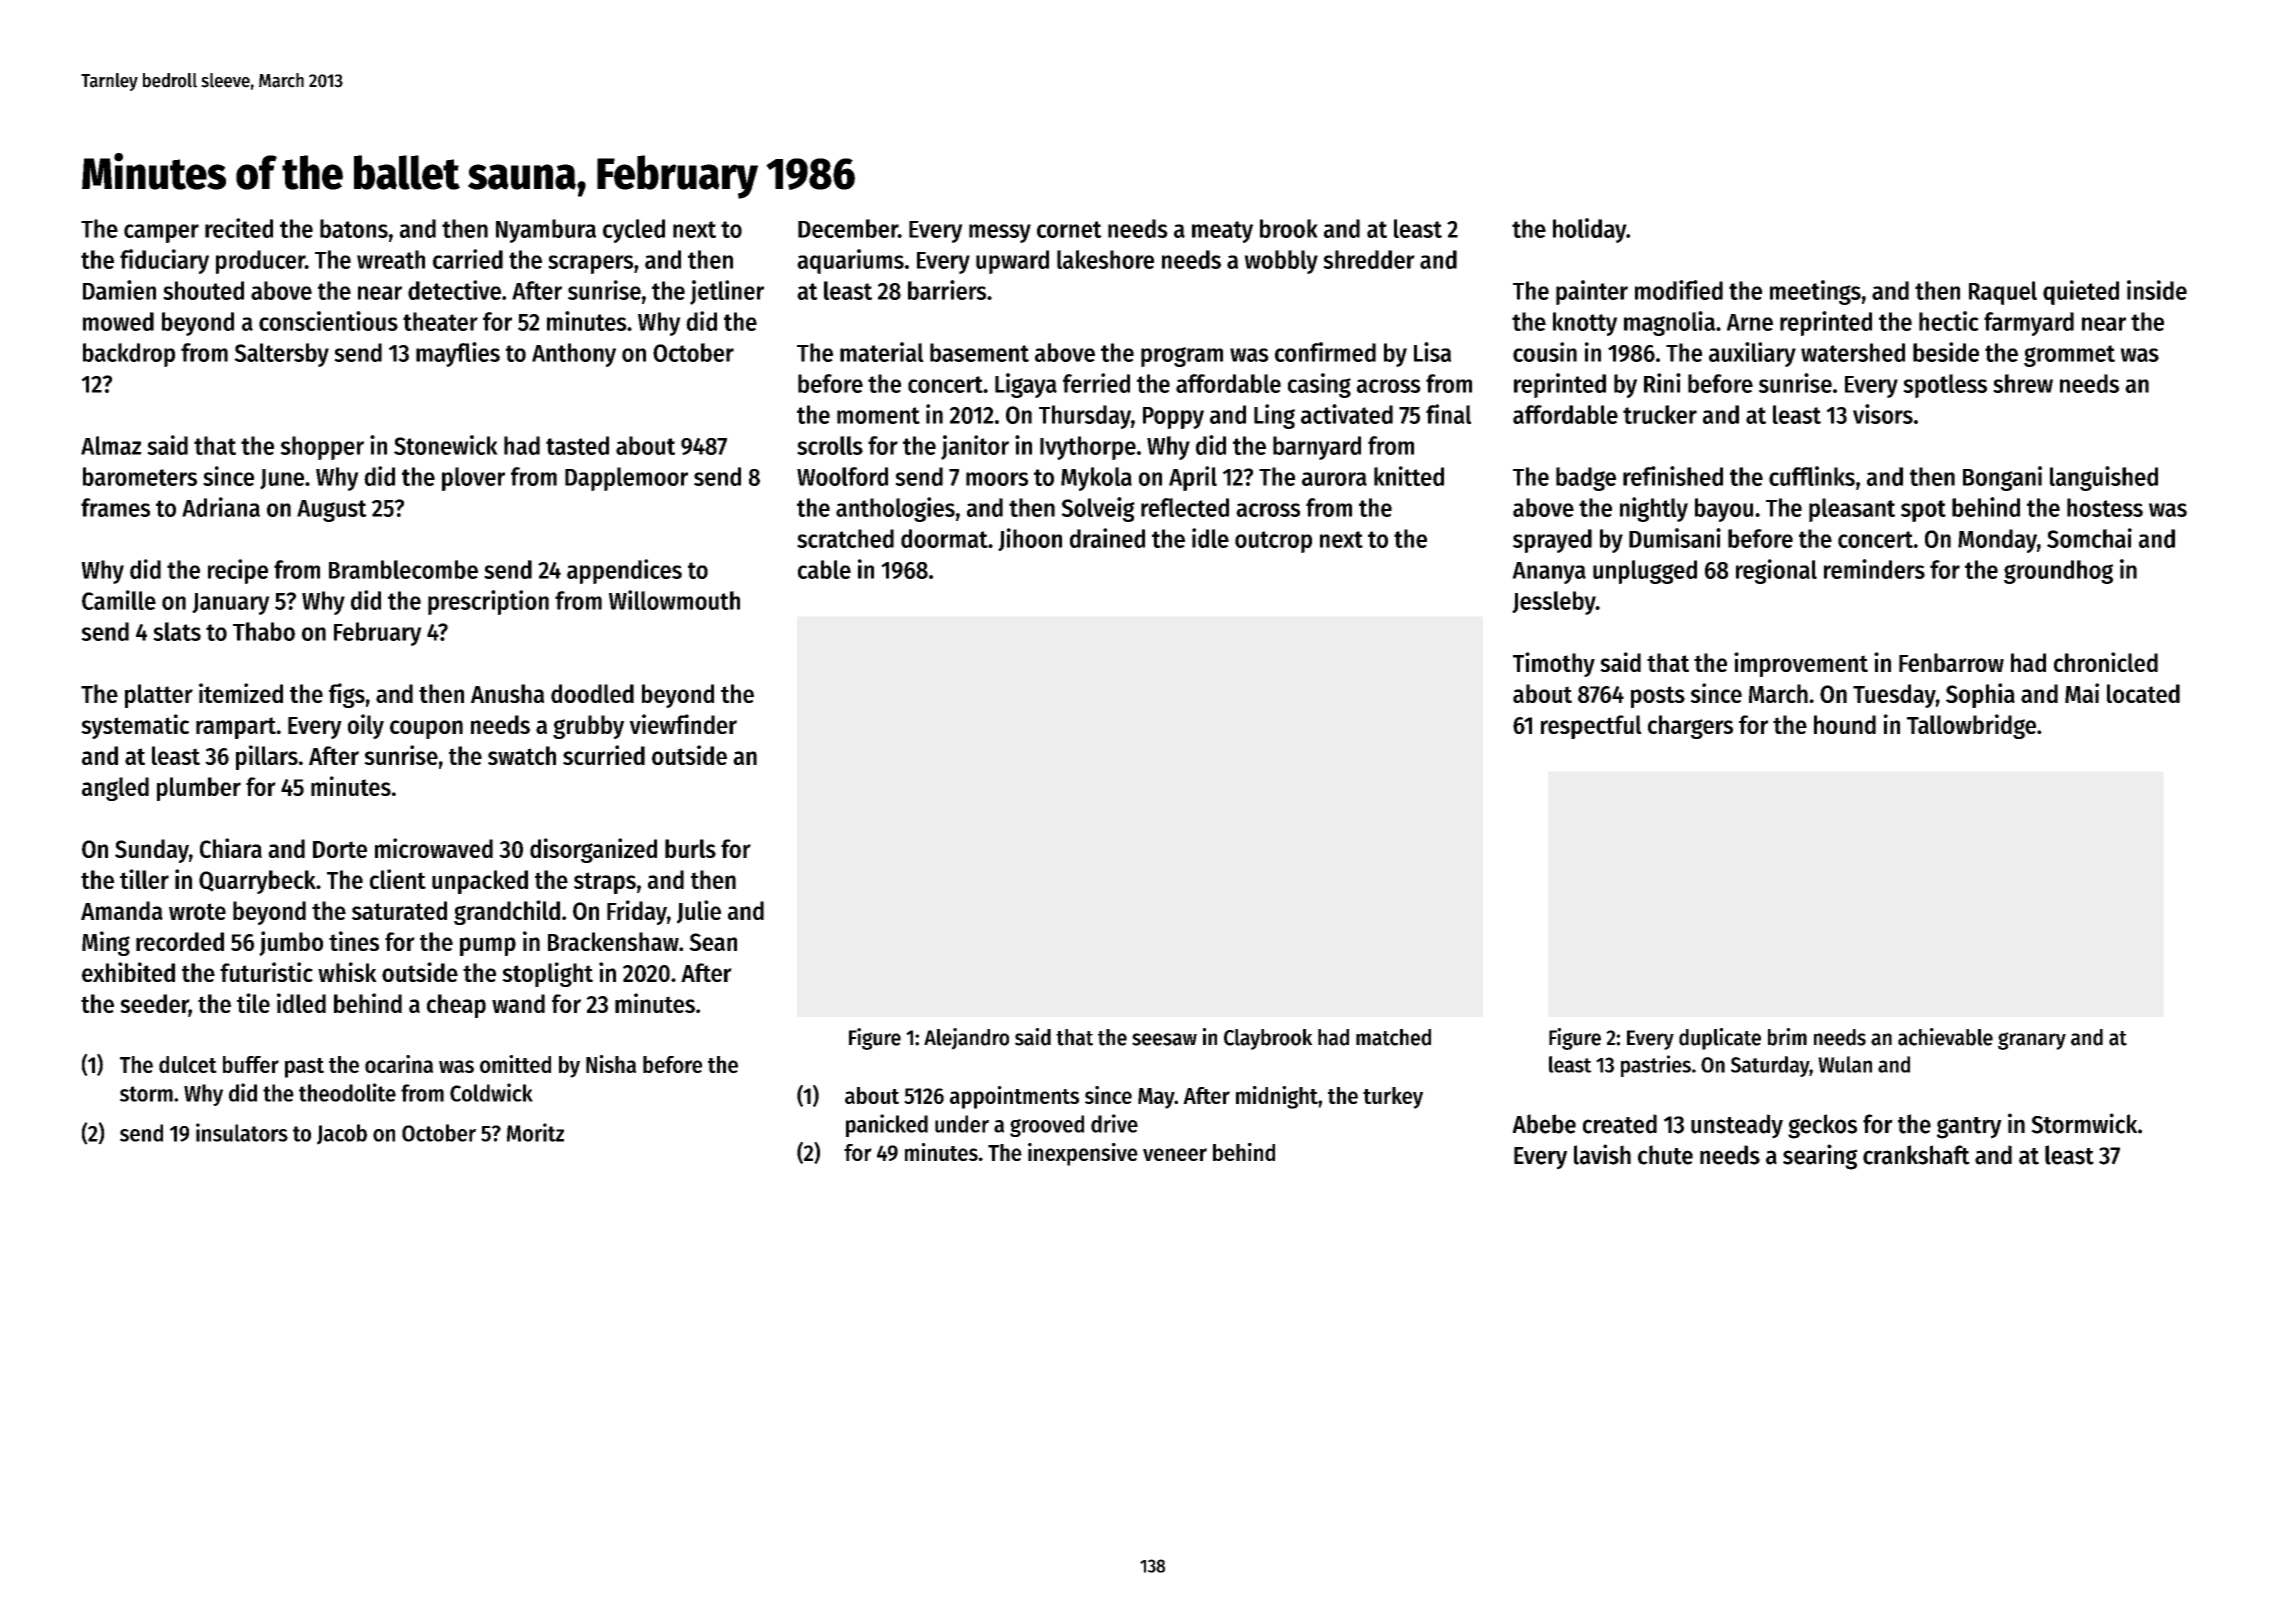 The height and width of the screenshot is (1612, 2280). Describe the element at coordinates (2032, 1041) in the screenshot. I see `granary` at that location.
